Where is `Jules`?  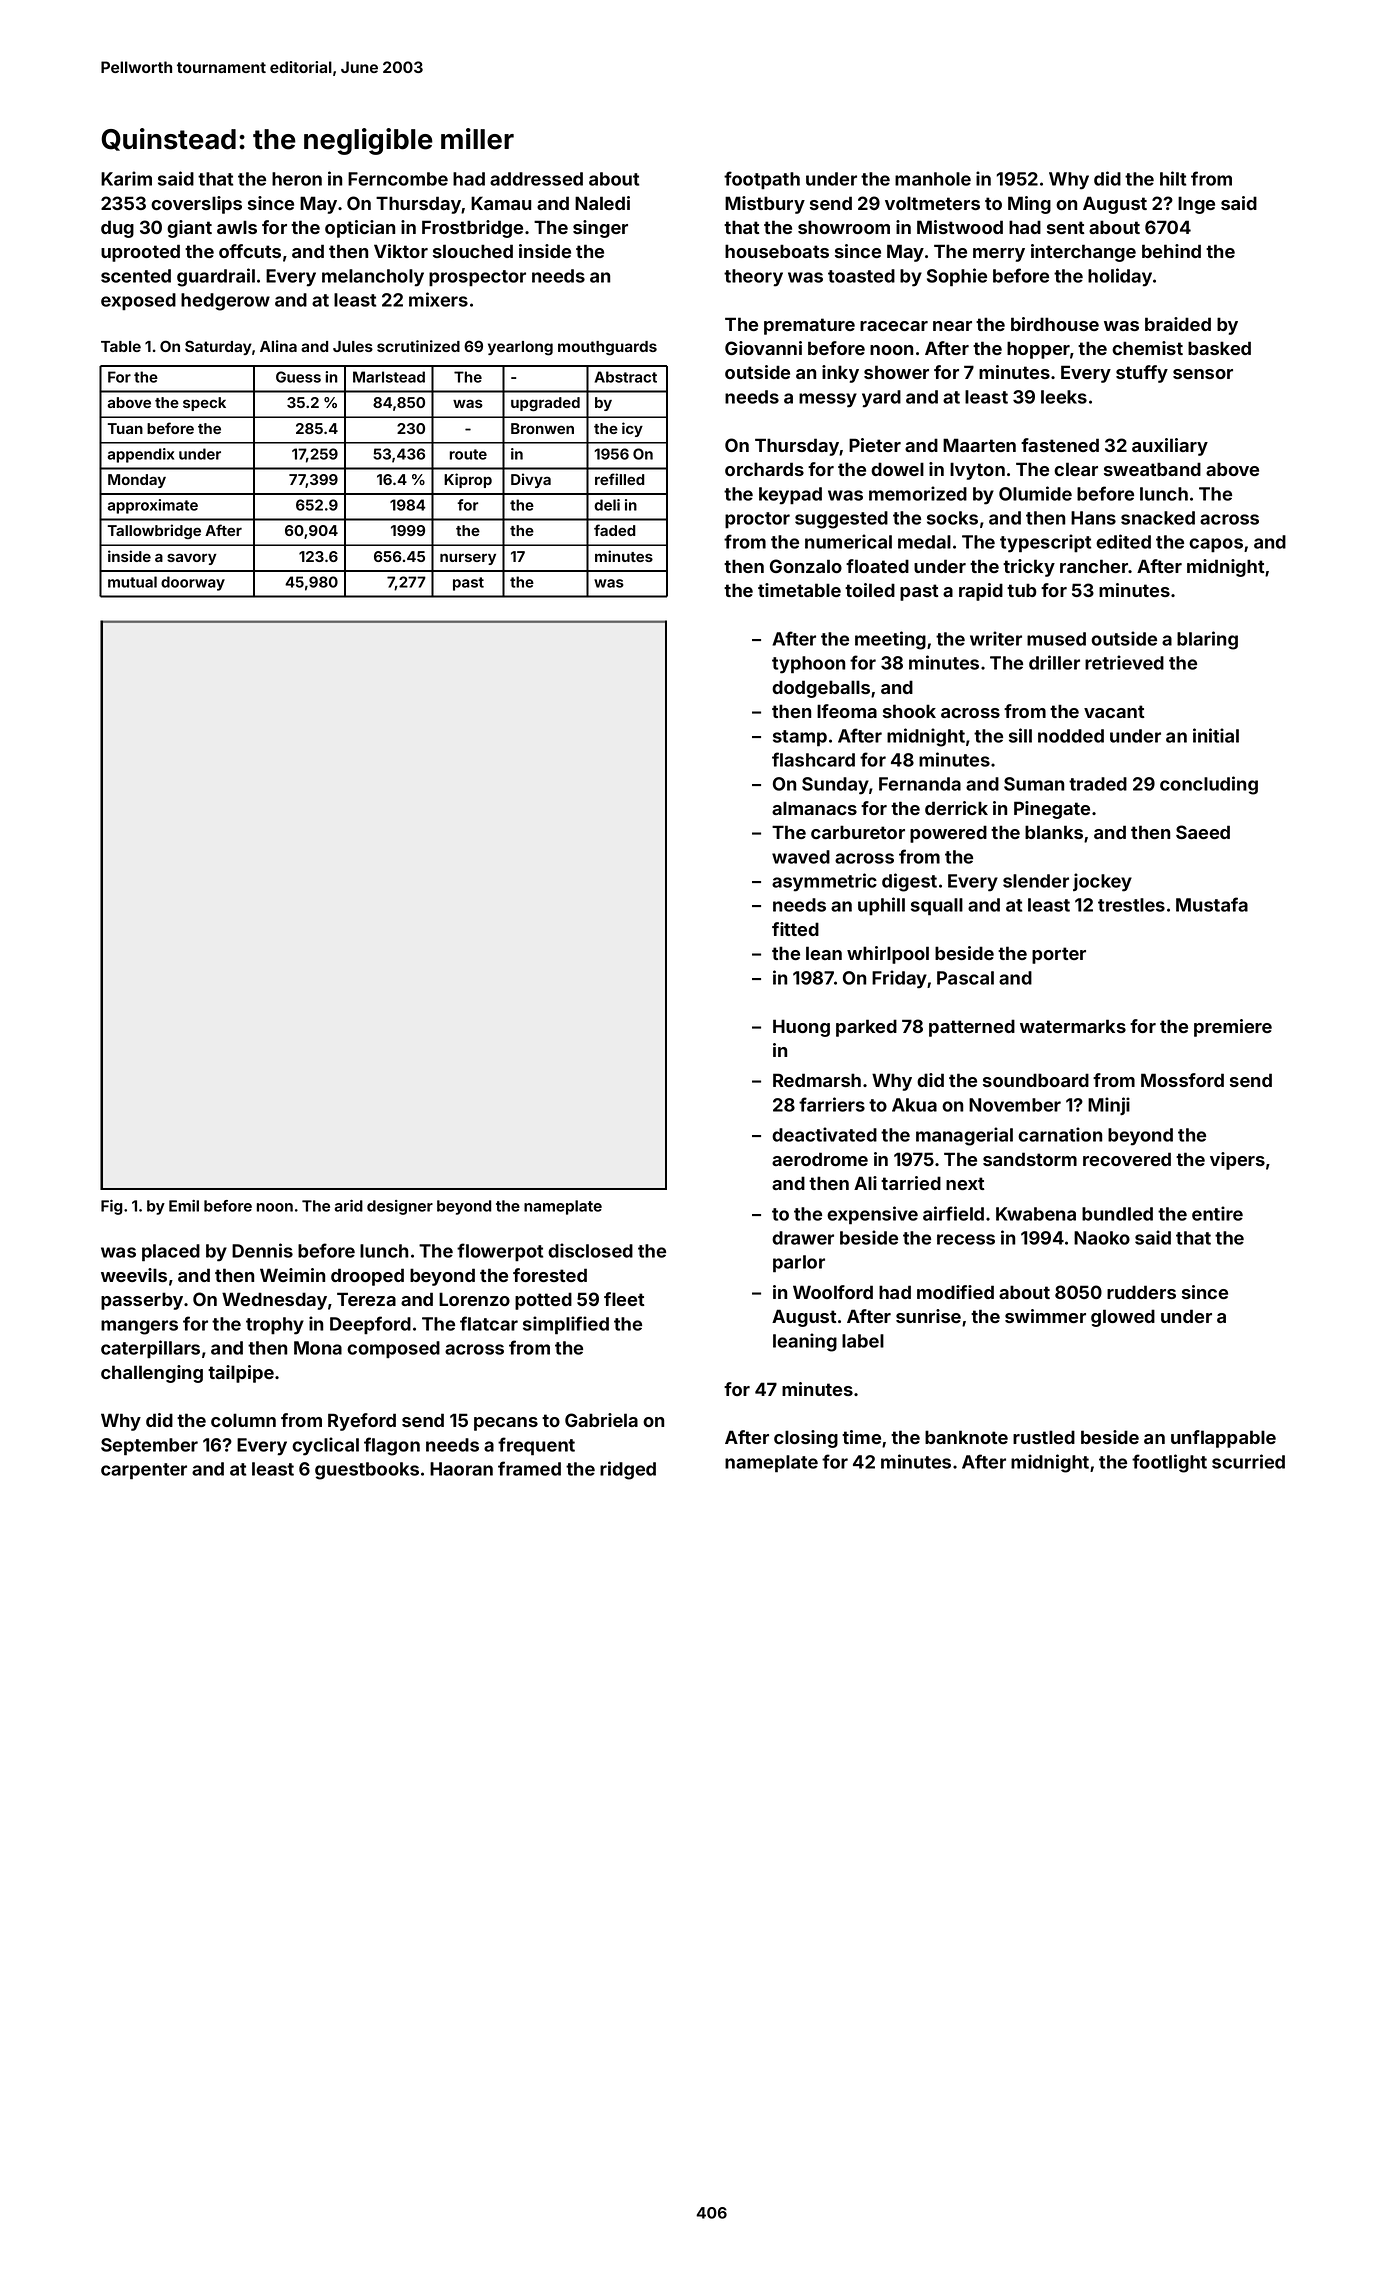
Jules is located at coordinates (353, 346).
